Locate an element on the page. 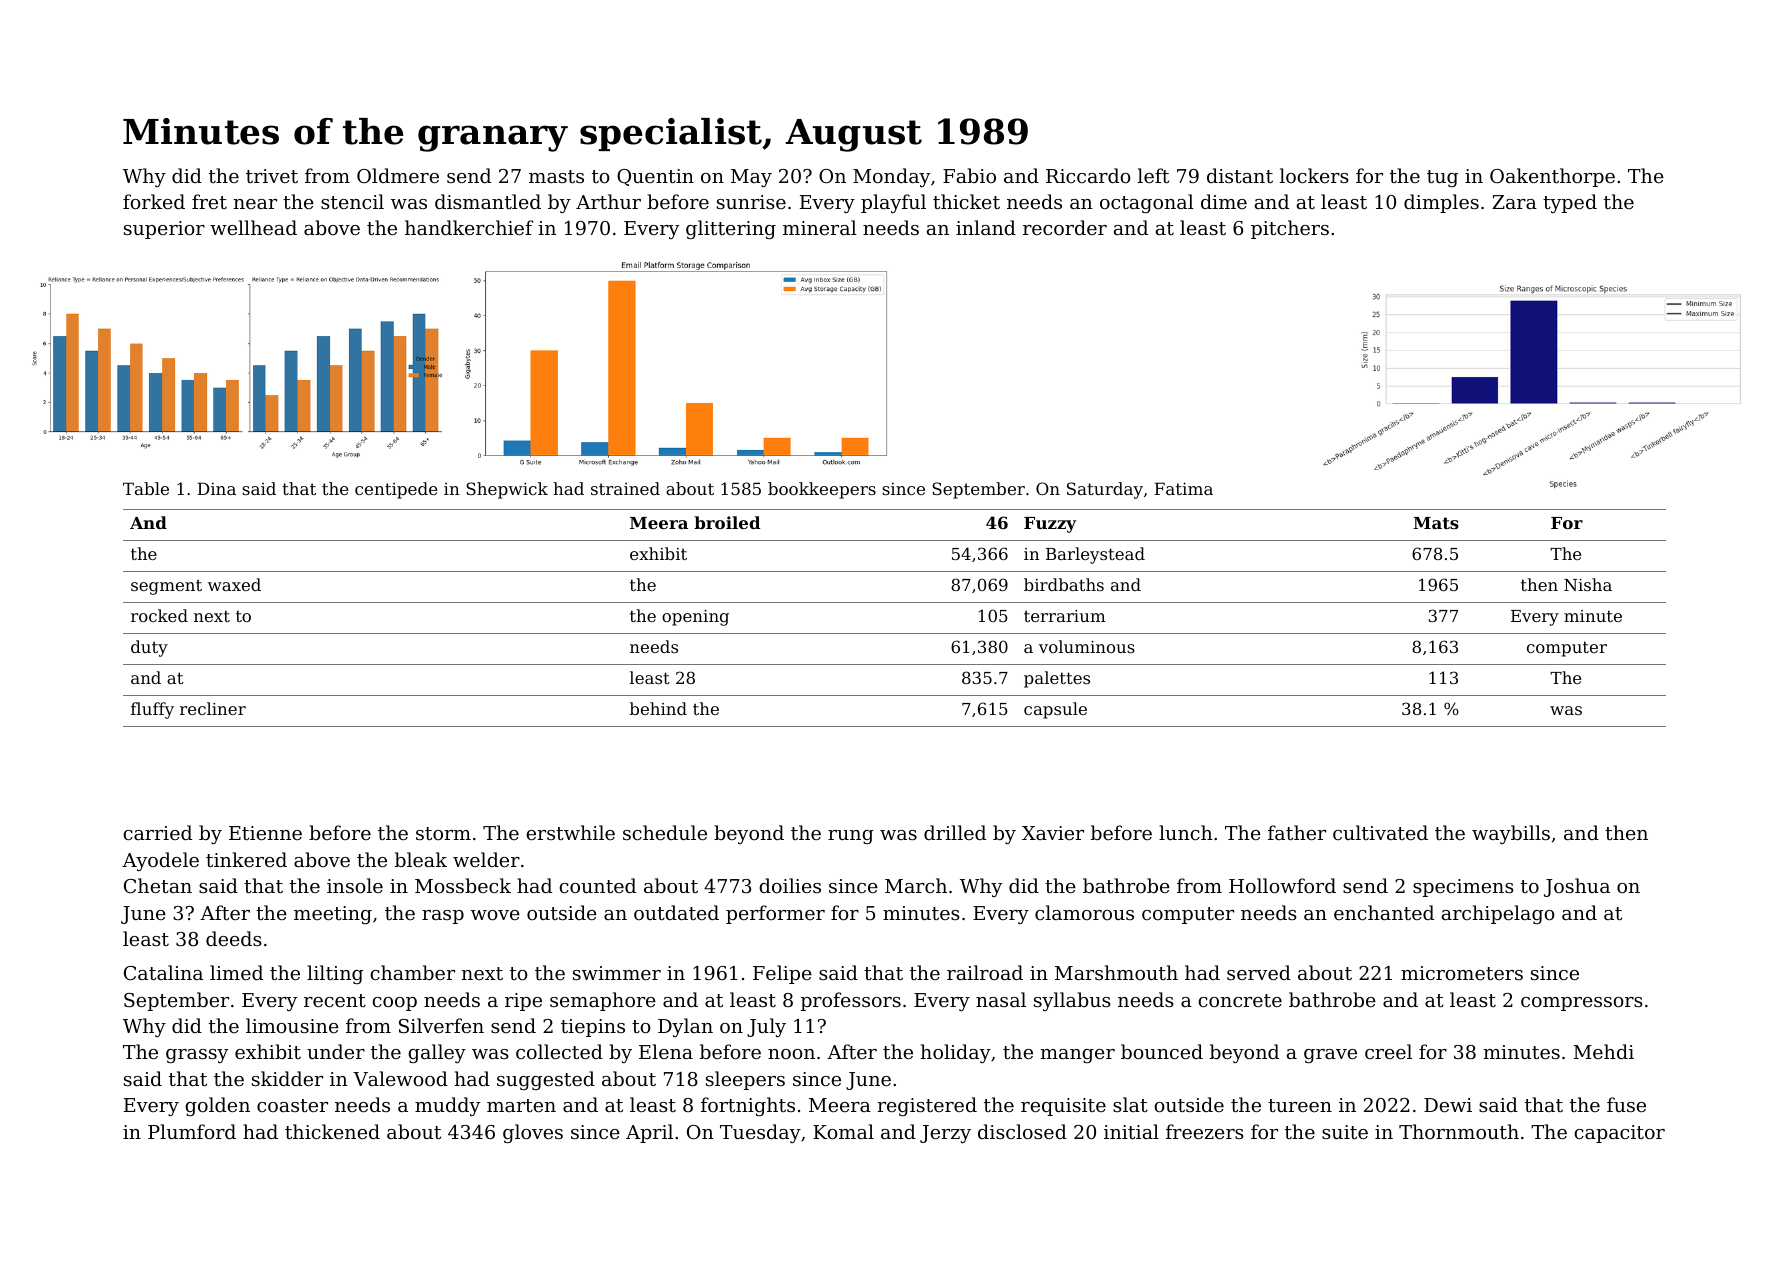  capacitor is located at coordinates (1619, 1134).
